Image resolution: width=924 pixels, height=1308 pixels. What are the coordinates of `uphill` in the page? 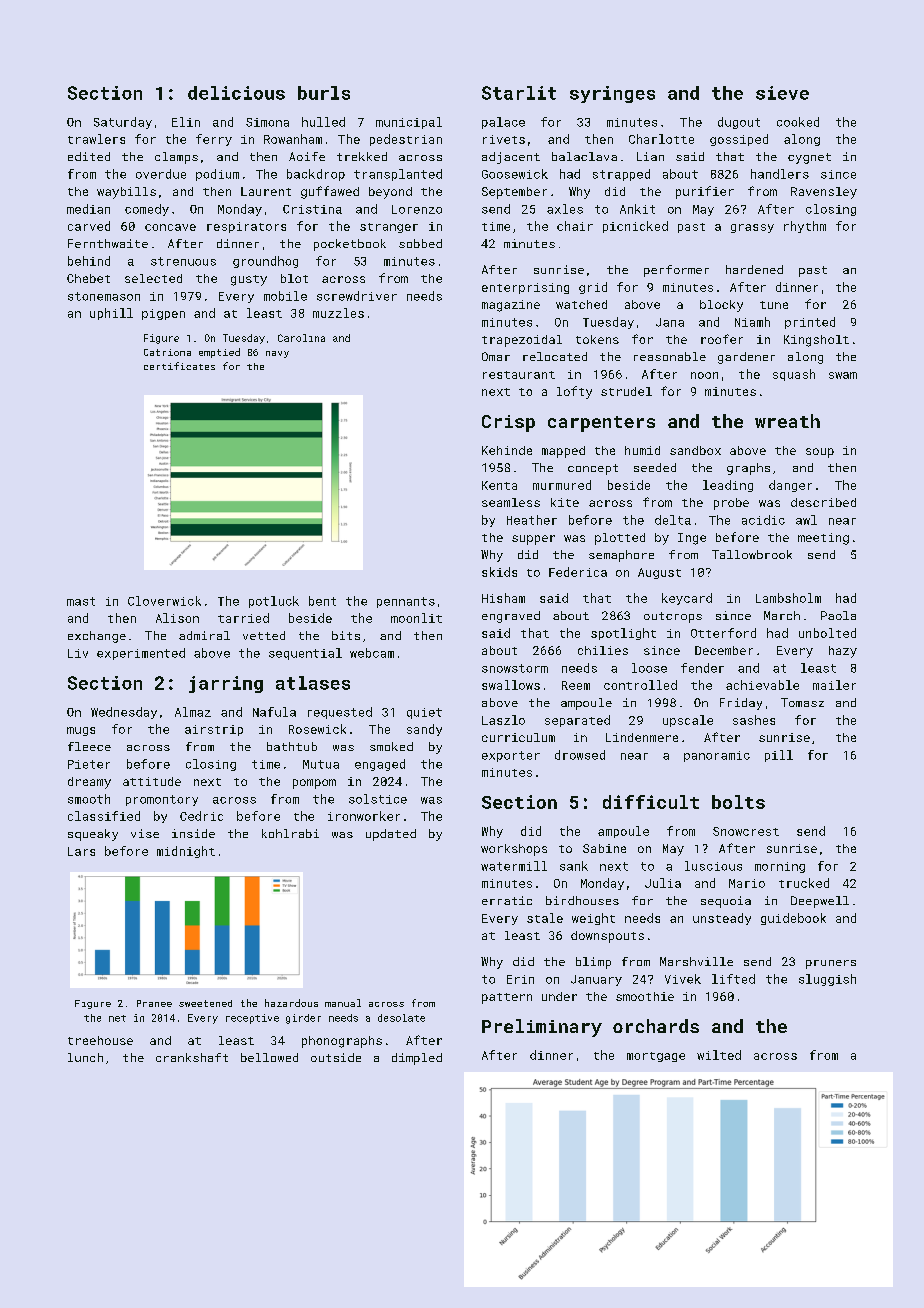 It's located at (111, 314).
